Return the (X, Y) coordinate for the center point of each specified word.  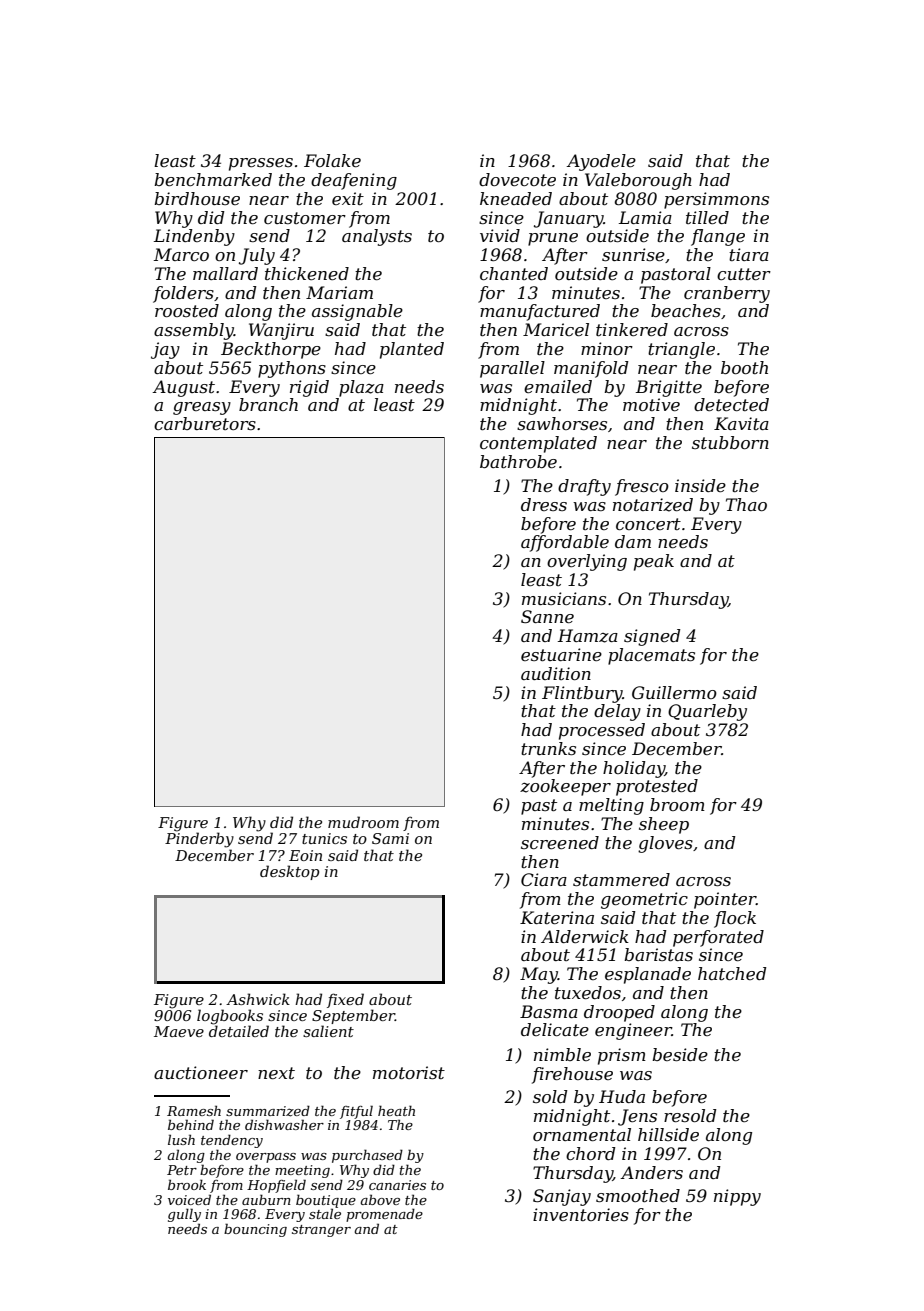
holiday (634, 769)
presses (261, 164)
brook (187, 1184)
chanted (514, 273)
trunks (548, 748)
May (539, 975)
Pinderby (199, 840)
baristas (658, 954)
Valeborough (638, 181)
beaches (686, 310)
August (183, 388)
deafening (354, 181)
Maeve (179, 1031)
